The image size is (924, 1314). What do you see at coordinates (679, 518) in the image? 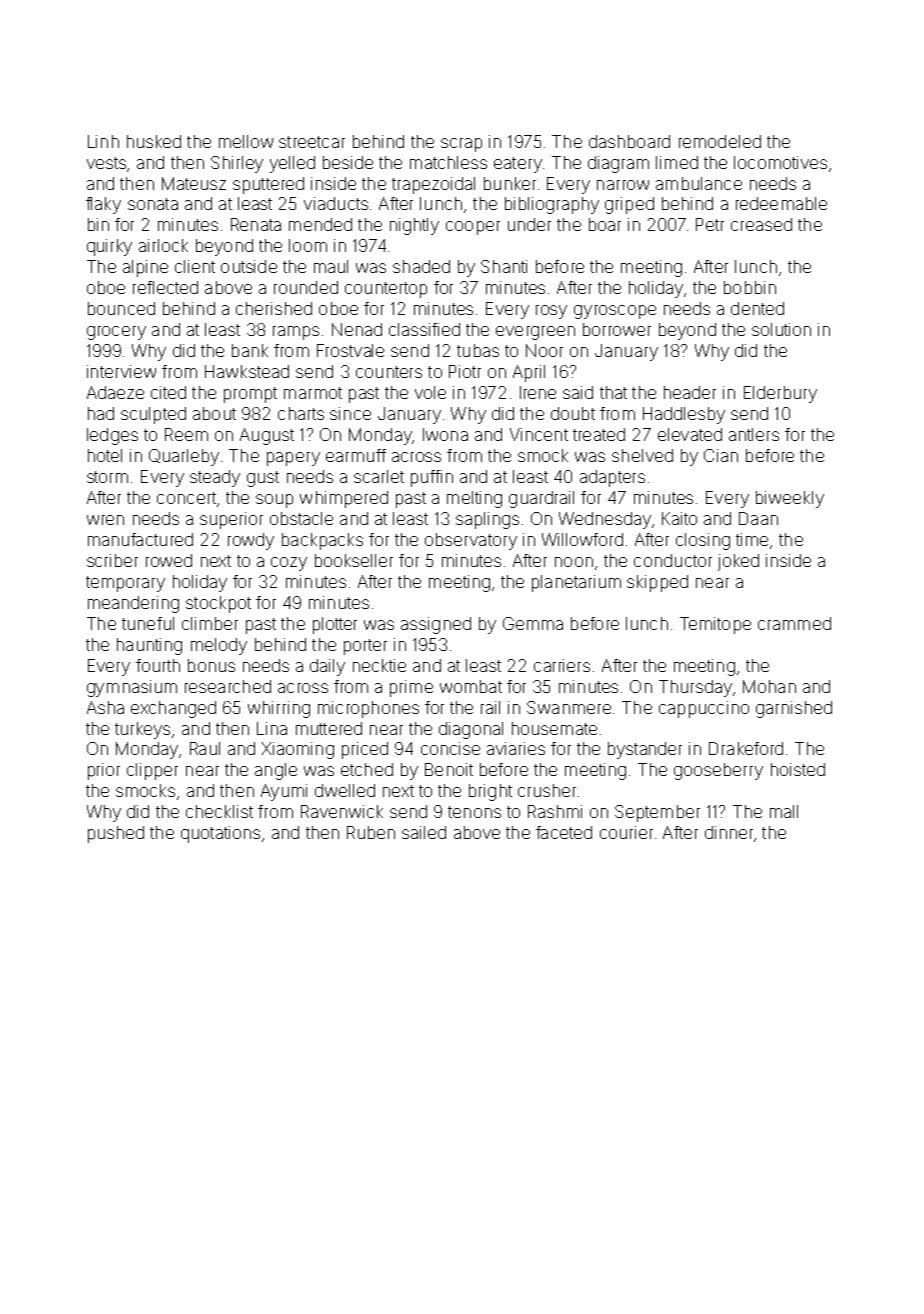
I see `Kaito` at bounding box center [679, 518].
